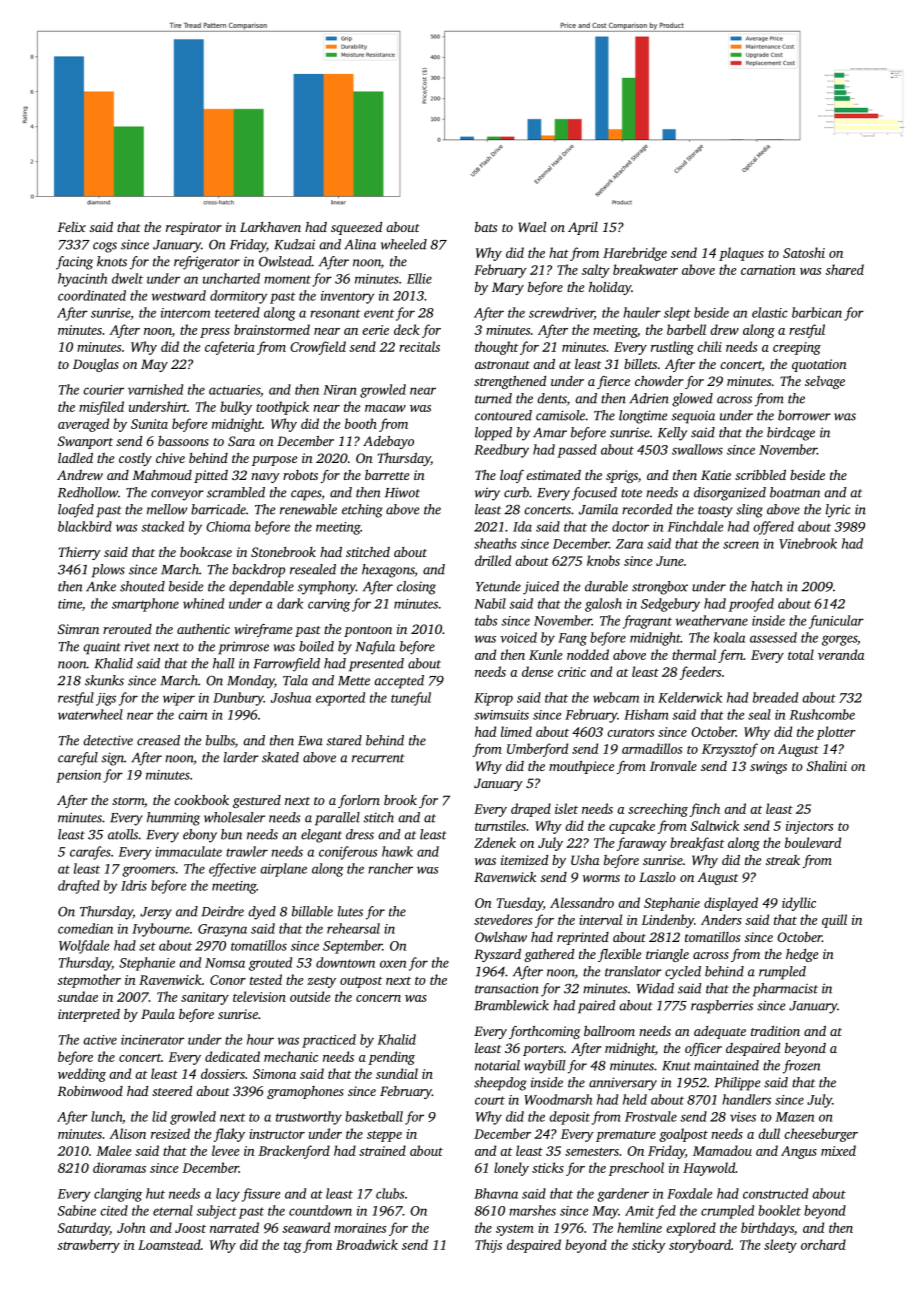 The width and height of the screenshot is (924, 1314). Describe the element at coordinates (683, 1135) in the screenshot. I see `goalpost` at that location.
